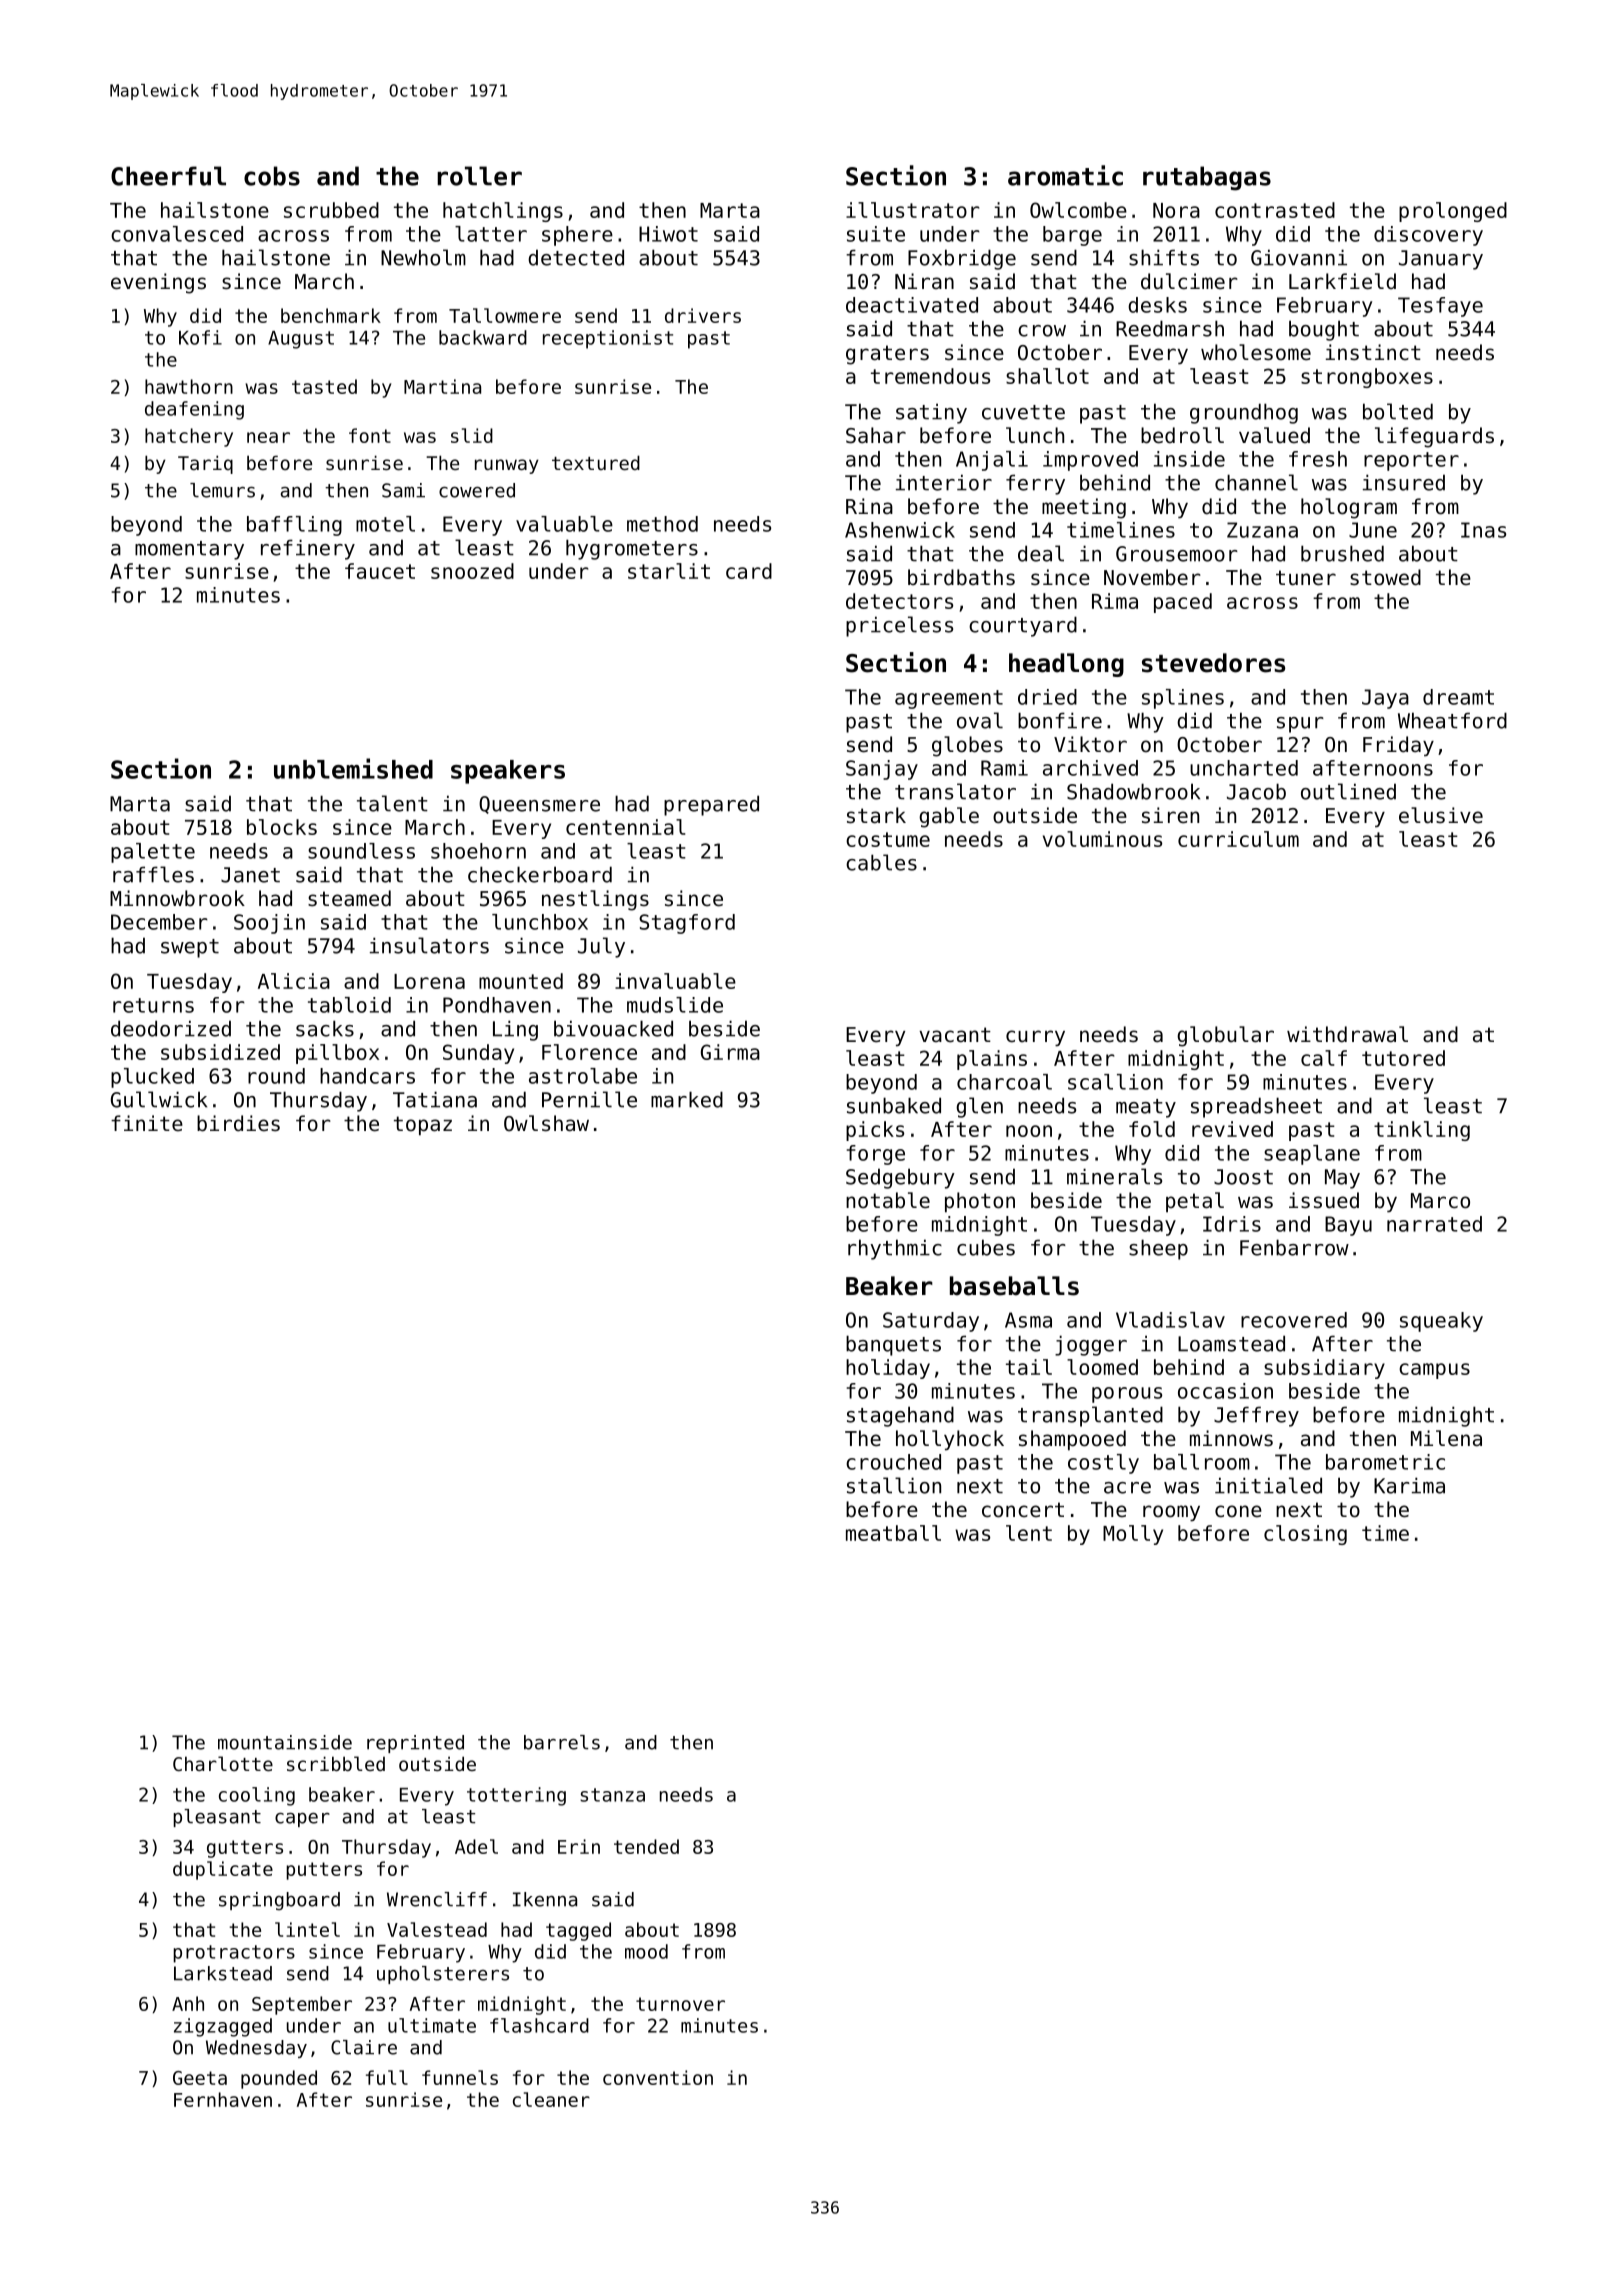 This image has width=1620, height=2292. Describe the element at coordinates (168, 176) in the image. I see `Cheerful` at that location.
